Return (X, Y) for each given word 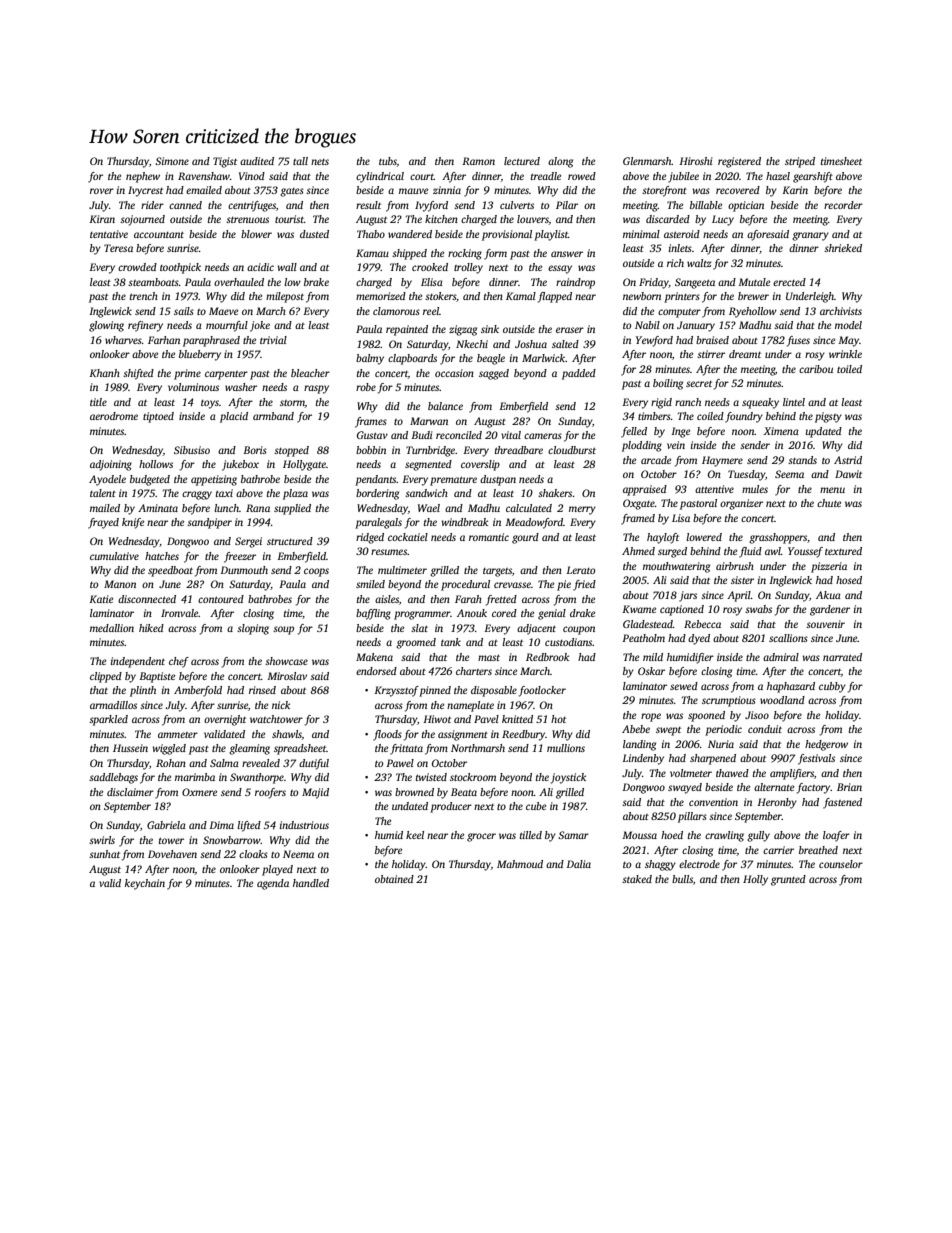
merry (582, 510)
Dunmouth (244, 570)
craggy (197, 495)
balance (445, 406)
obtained (394, 879)
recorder (843, 205)
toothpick (180, 268)
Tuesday (746, 475)
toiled (849, 369)
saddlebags (113, 778)
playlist (551, 235)
